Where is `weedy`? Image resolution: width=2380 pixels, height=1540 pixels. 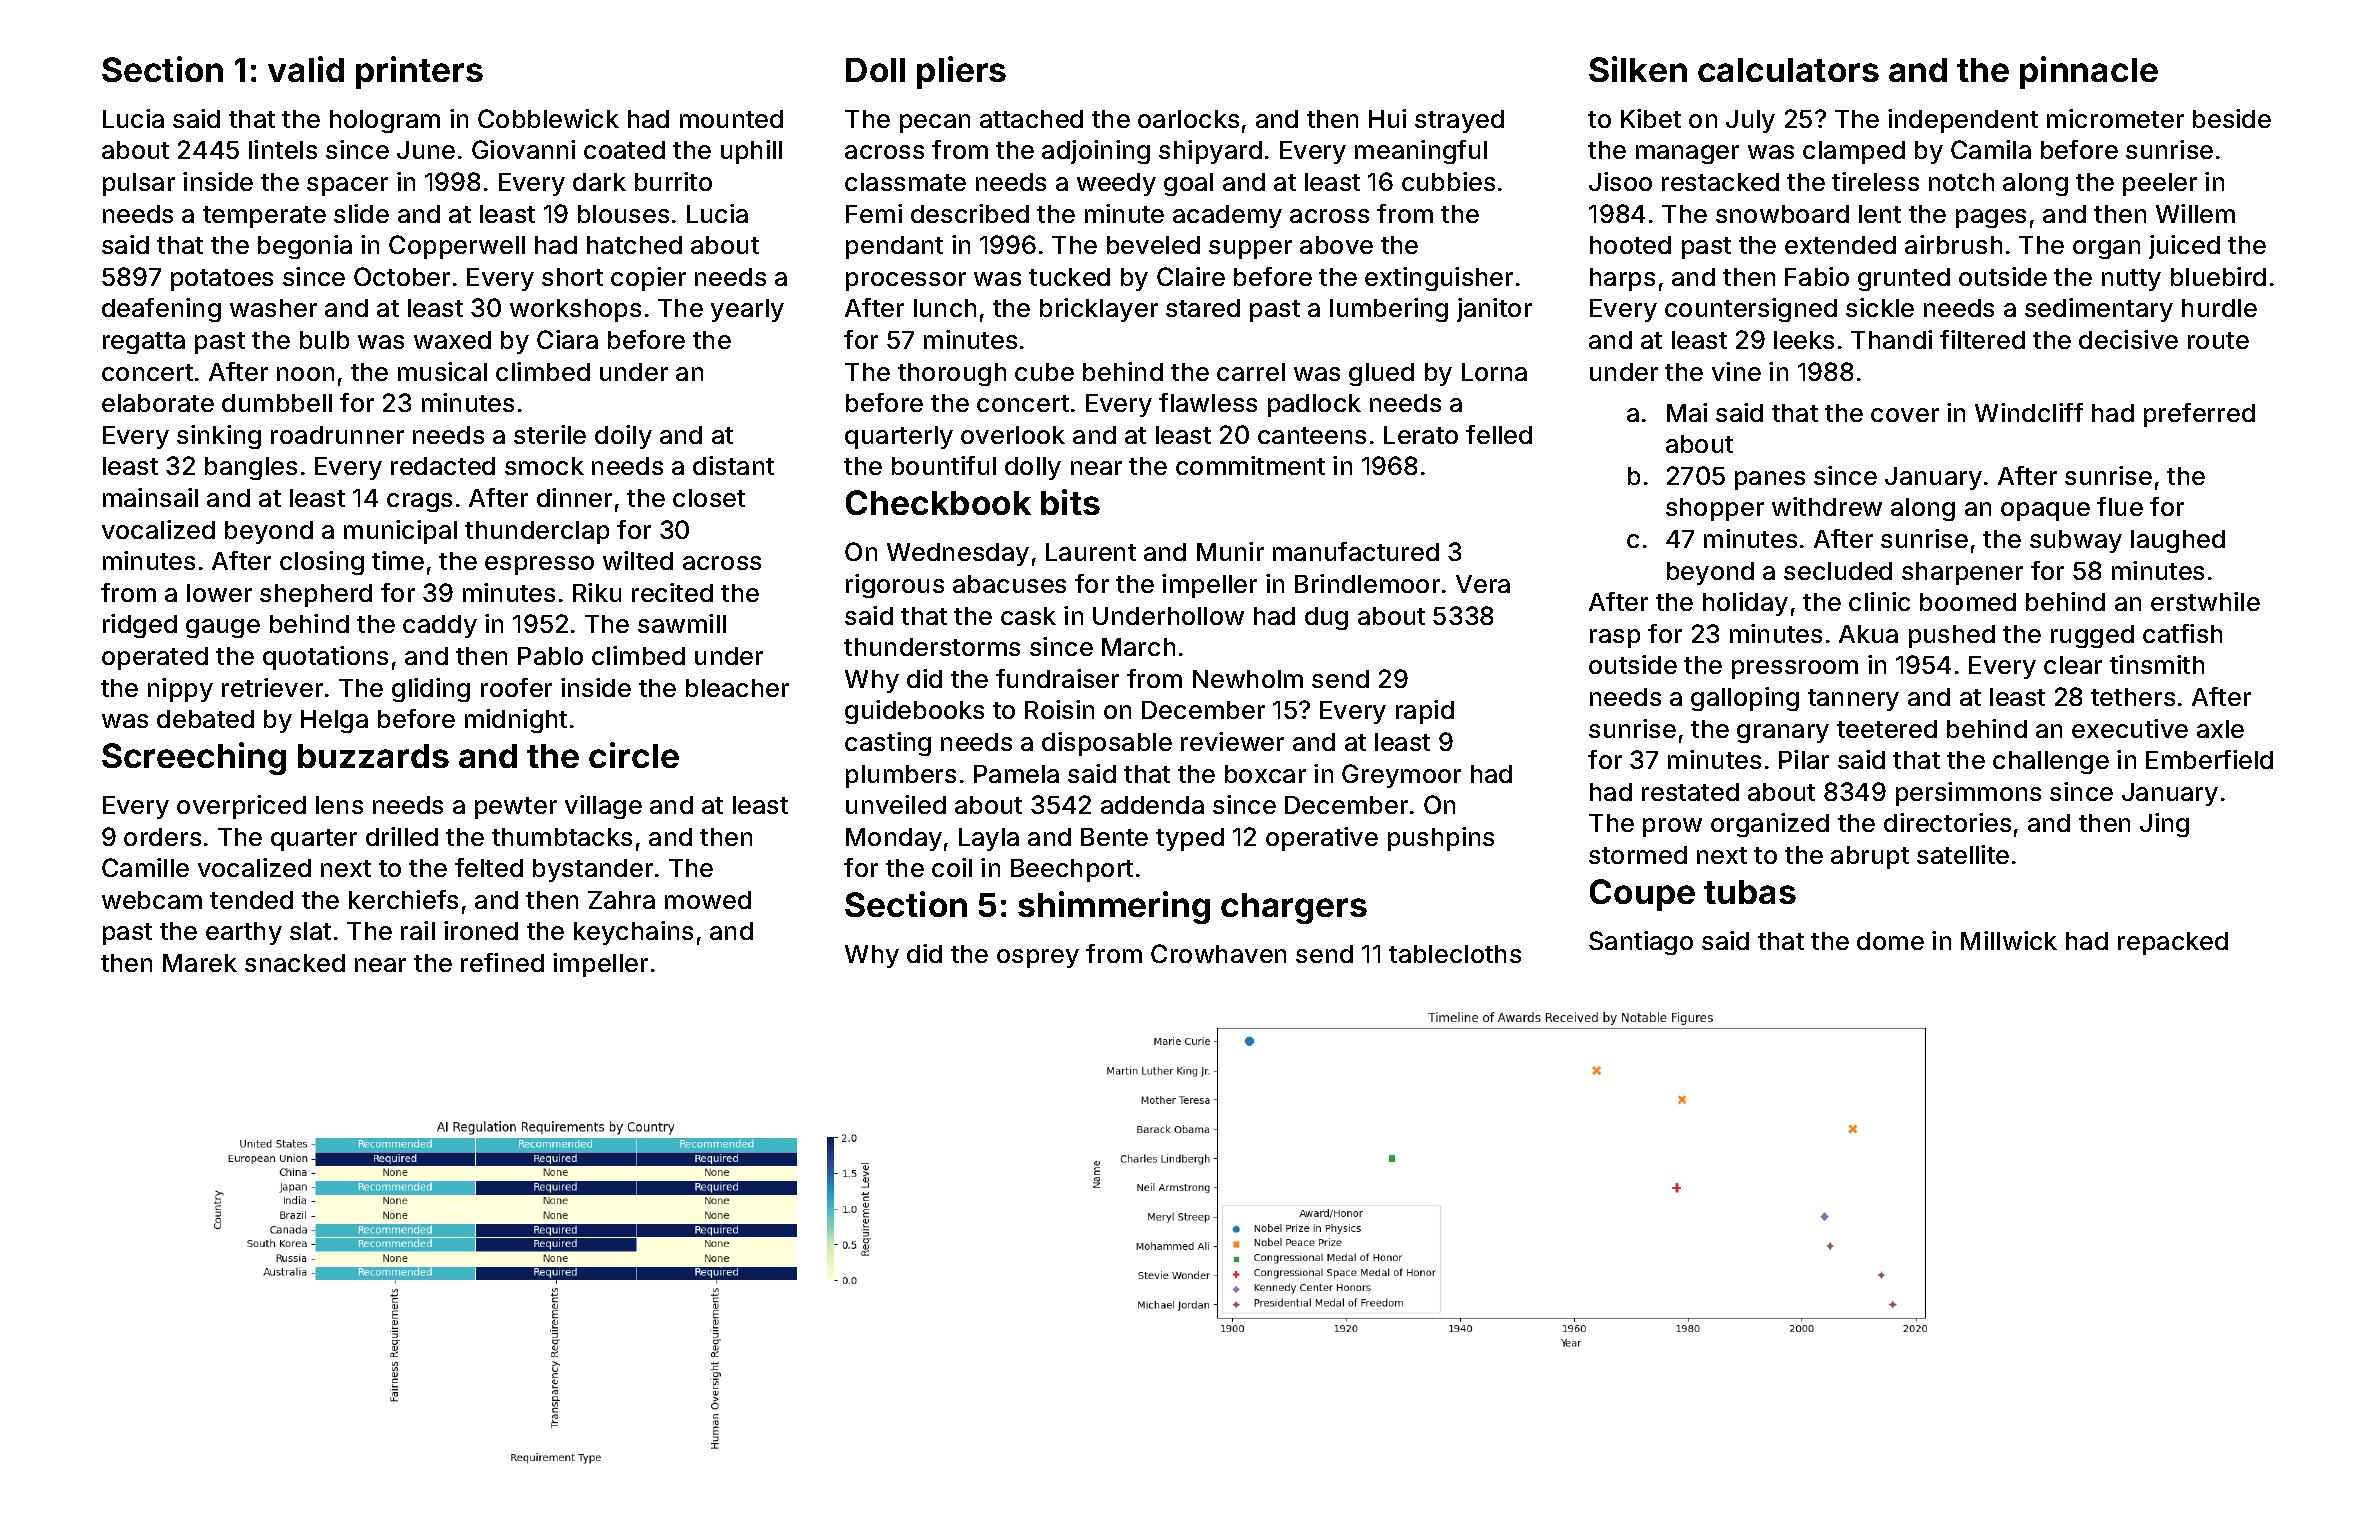 weedy is located at coordinates (1116, 184).
